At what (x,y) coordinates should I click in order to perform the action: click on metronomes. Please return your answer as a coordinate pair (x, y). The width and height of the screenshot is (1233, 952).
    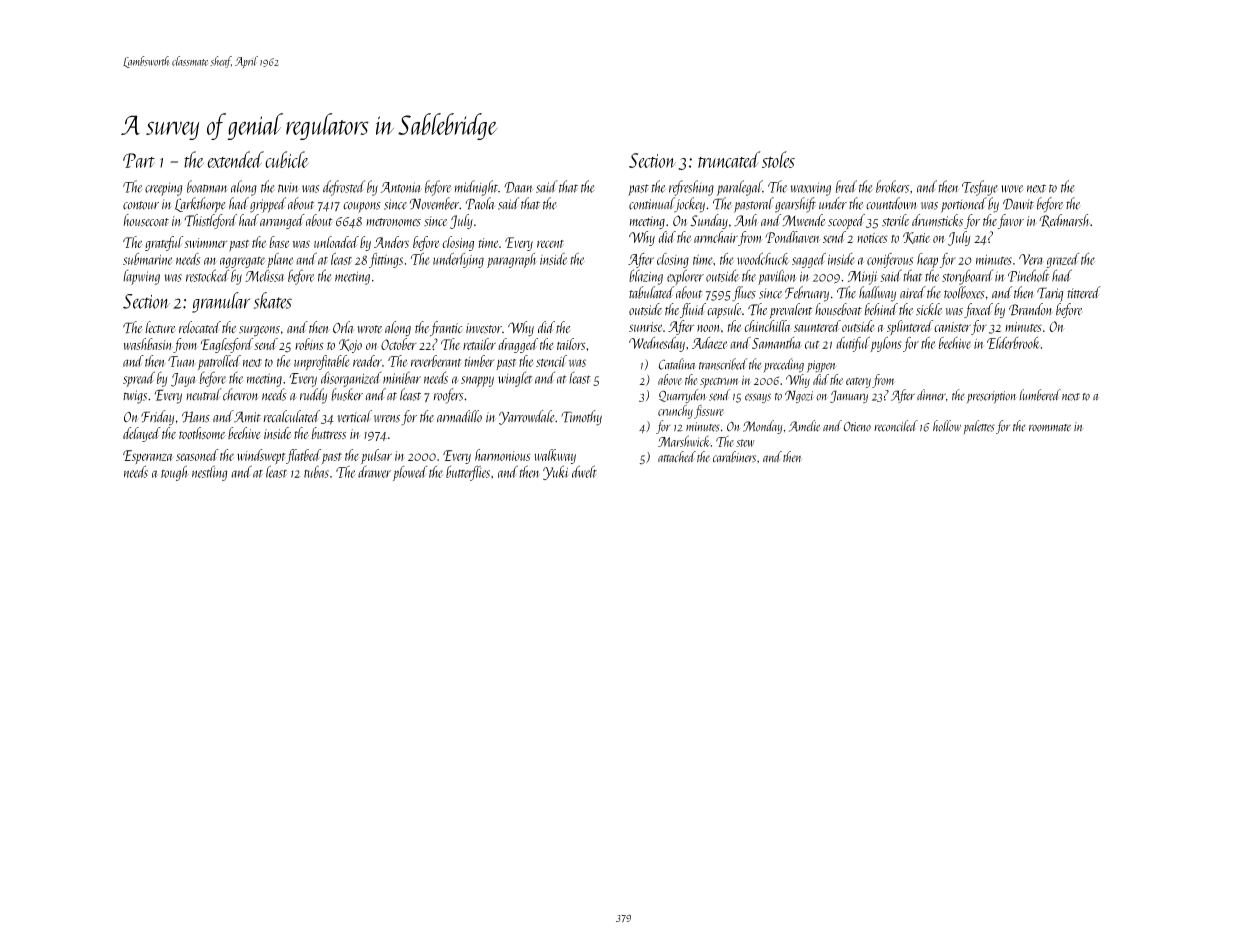
    Looking at the image, I should click on (393, 222).
